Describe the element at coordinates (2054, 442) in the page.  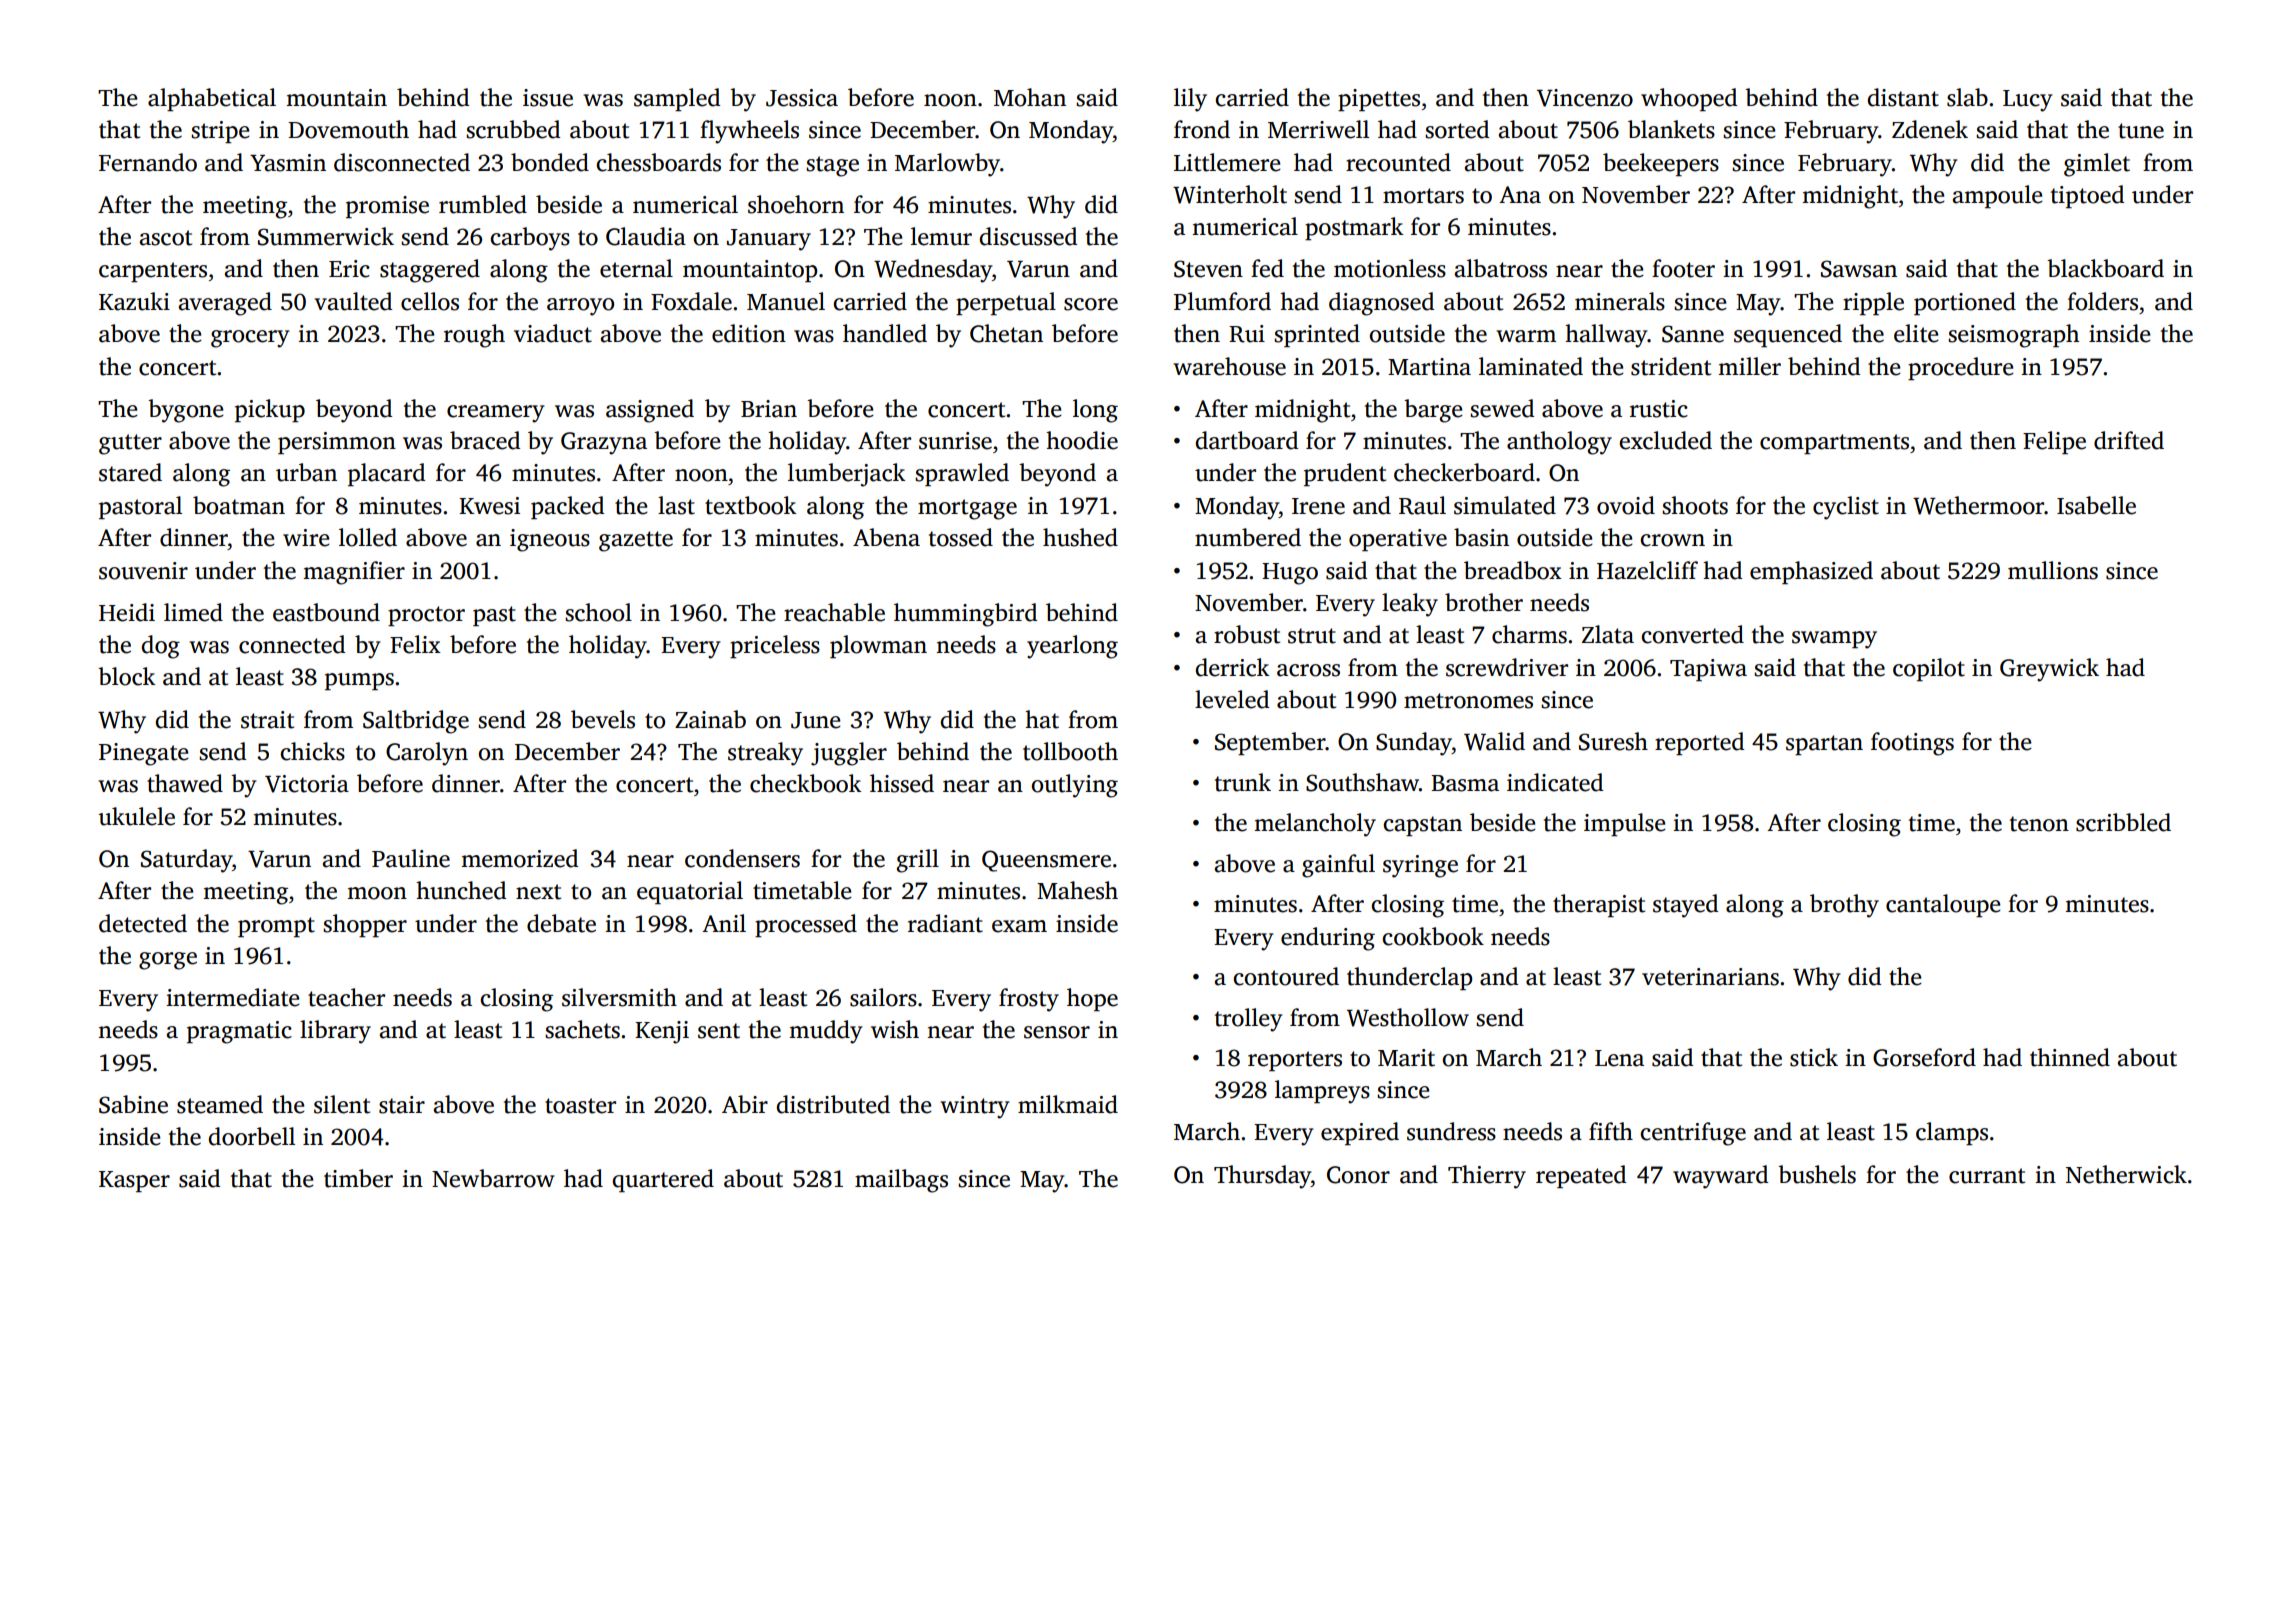
I see `Felipe` at that location.
